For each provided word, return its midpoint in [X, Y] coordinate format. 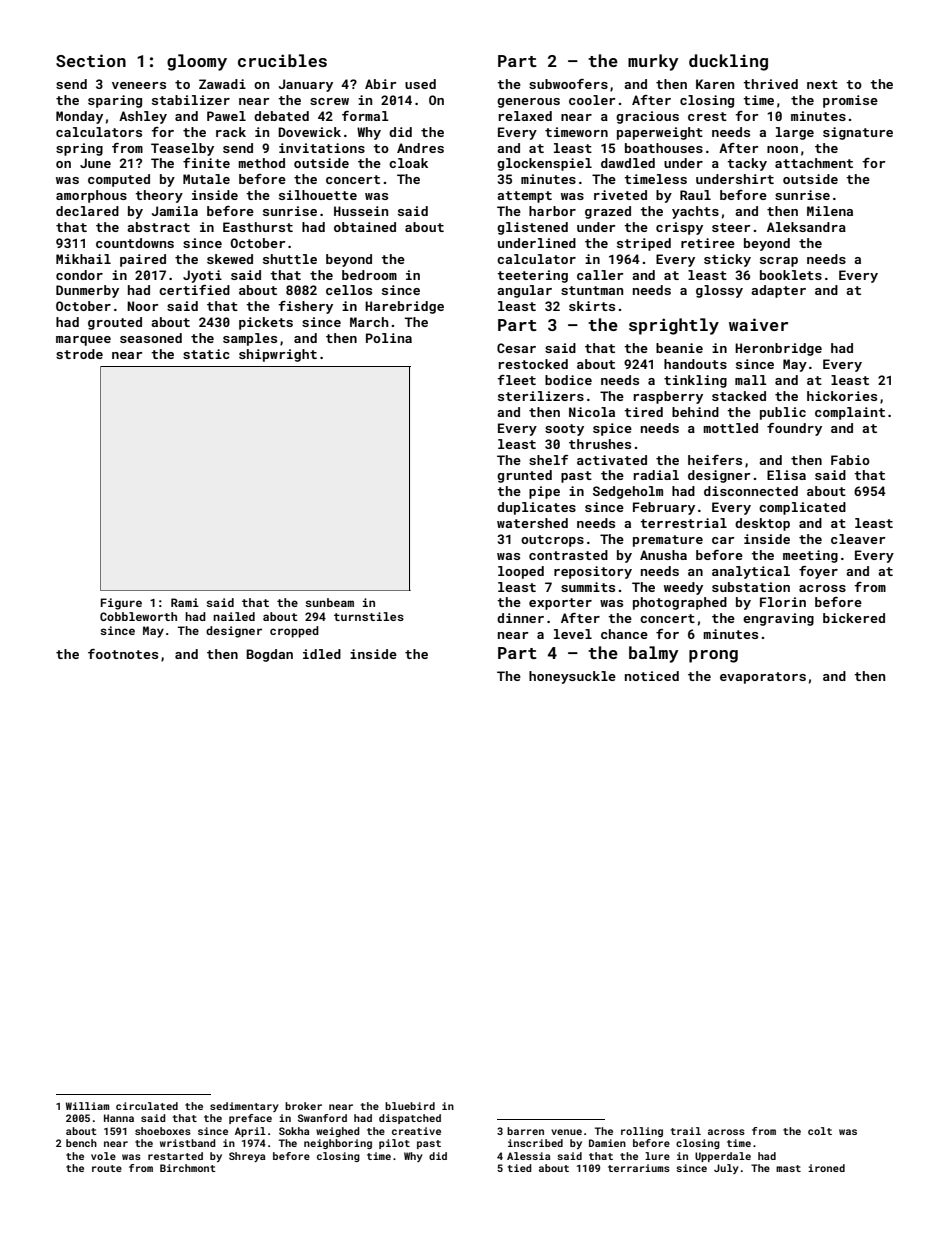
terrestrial [683, 523]
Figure [121, 604]
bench [81, 1143]
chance [624, 634]
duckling [728, 62]
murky [653, 62]
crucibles [282, 60]
